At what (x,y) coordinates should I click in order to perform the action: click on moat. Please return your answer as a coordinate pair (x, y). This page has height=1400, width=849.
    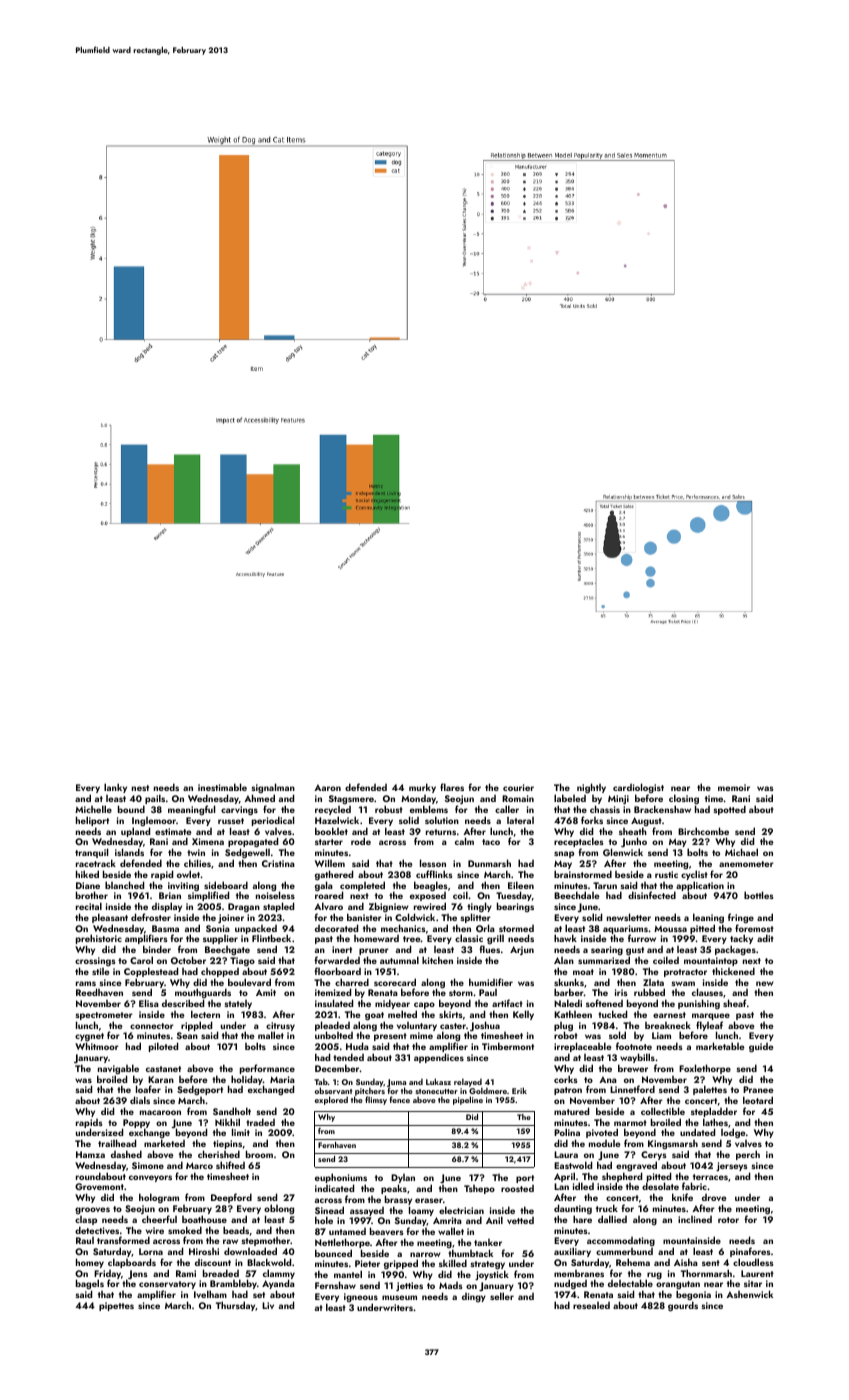
    Looking at the image, I should click on (583, 972).
